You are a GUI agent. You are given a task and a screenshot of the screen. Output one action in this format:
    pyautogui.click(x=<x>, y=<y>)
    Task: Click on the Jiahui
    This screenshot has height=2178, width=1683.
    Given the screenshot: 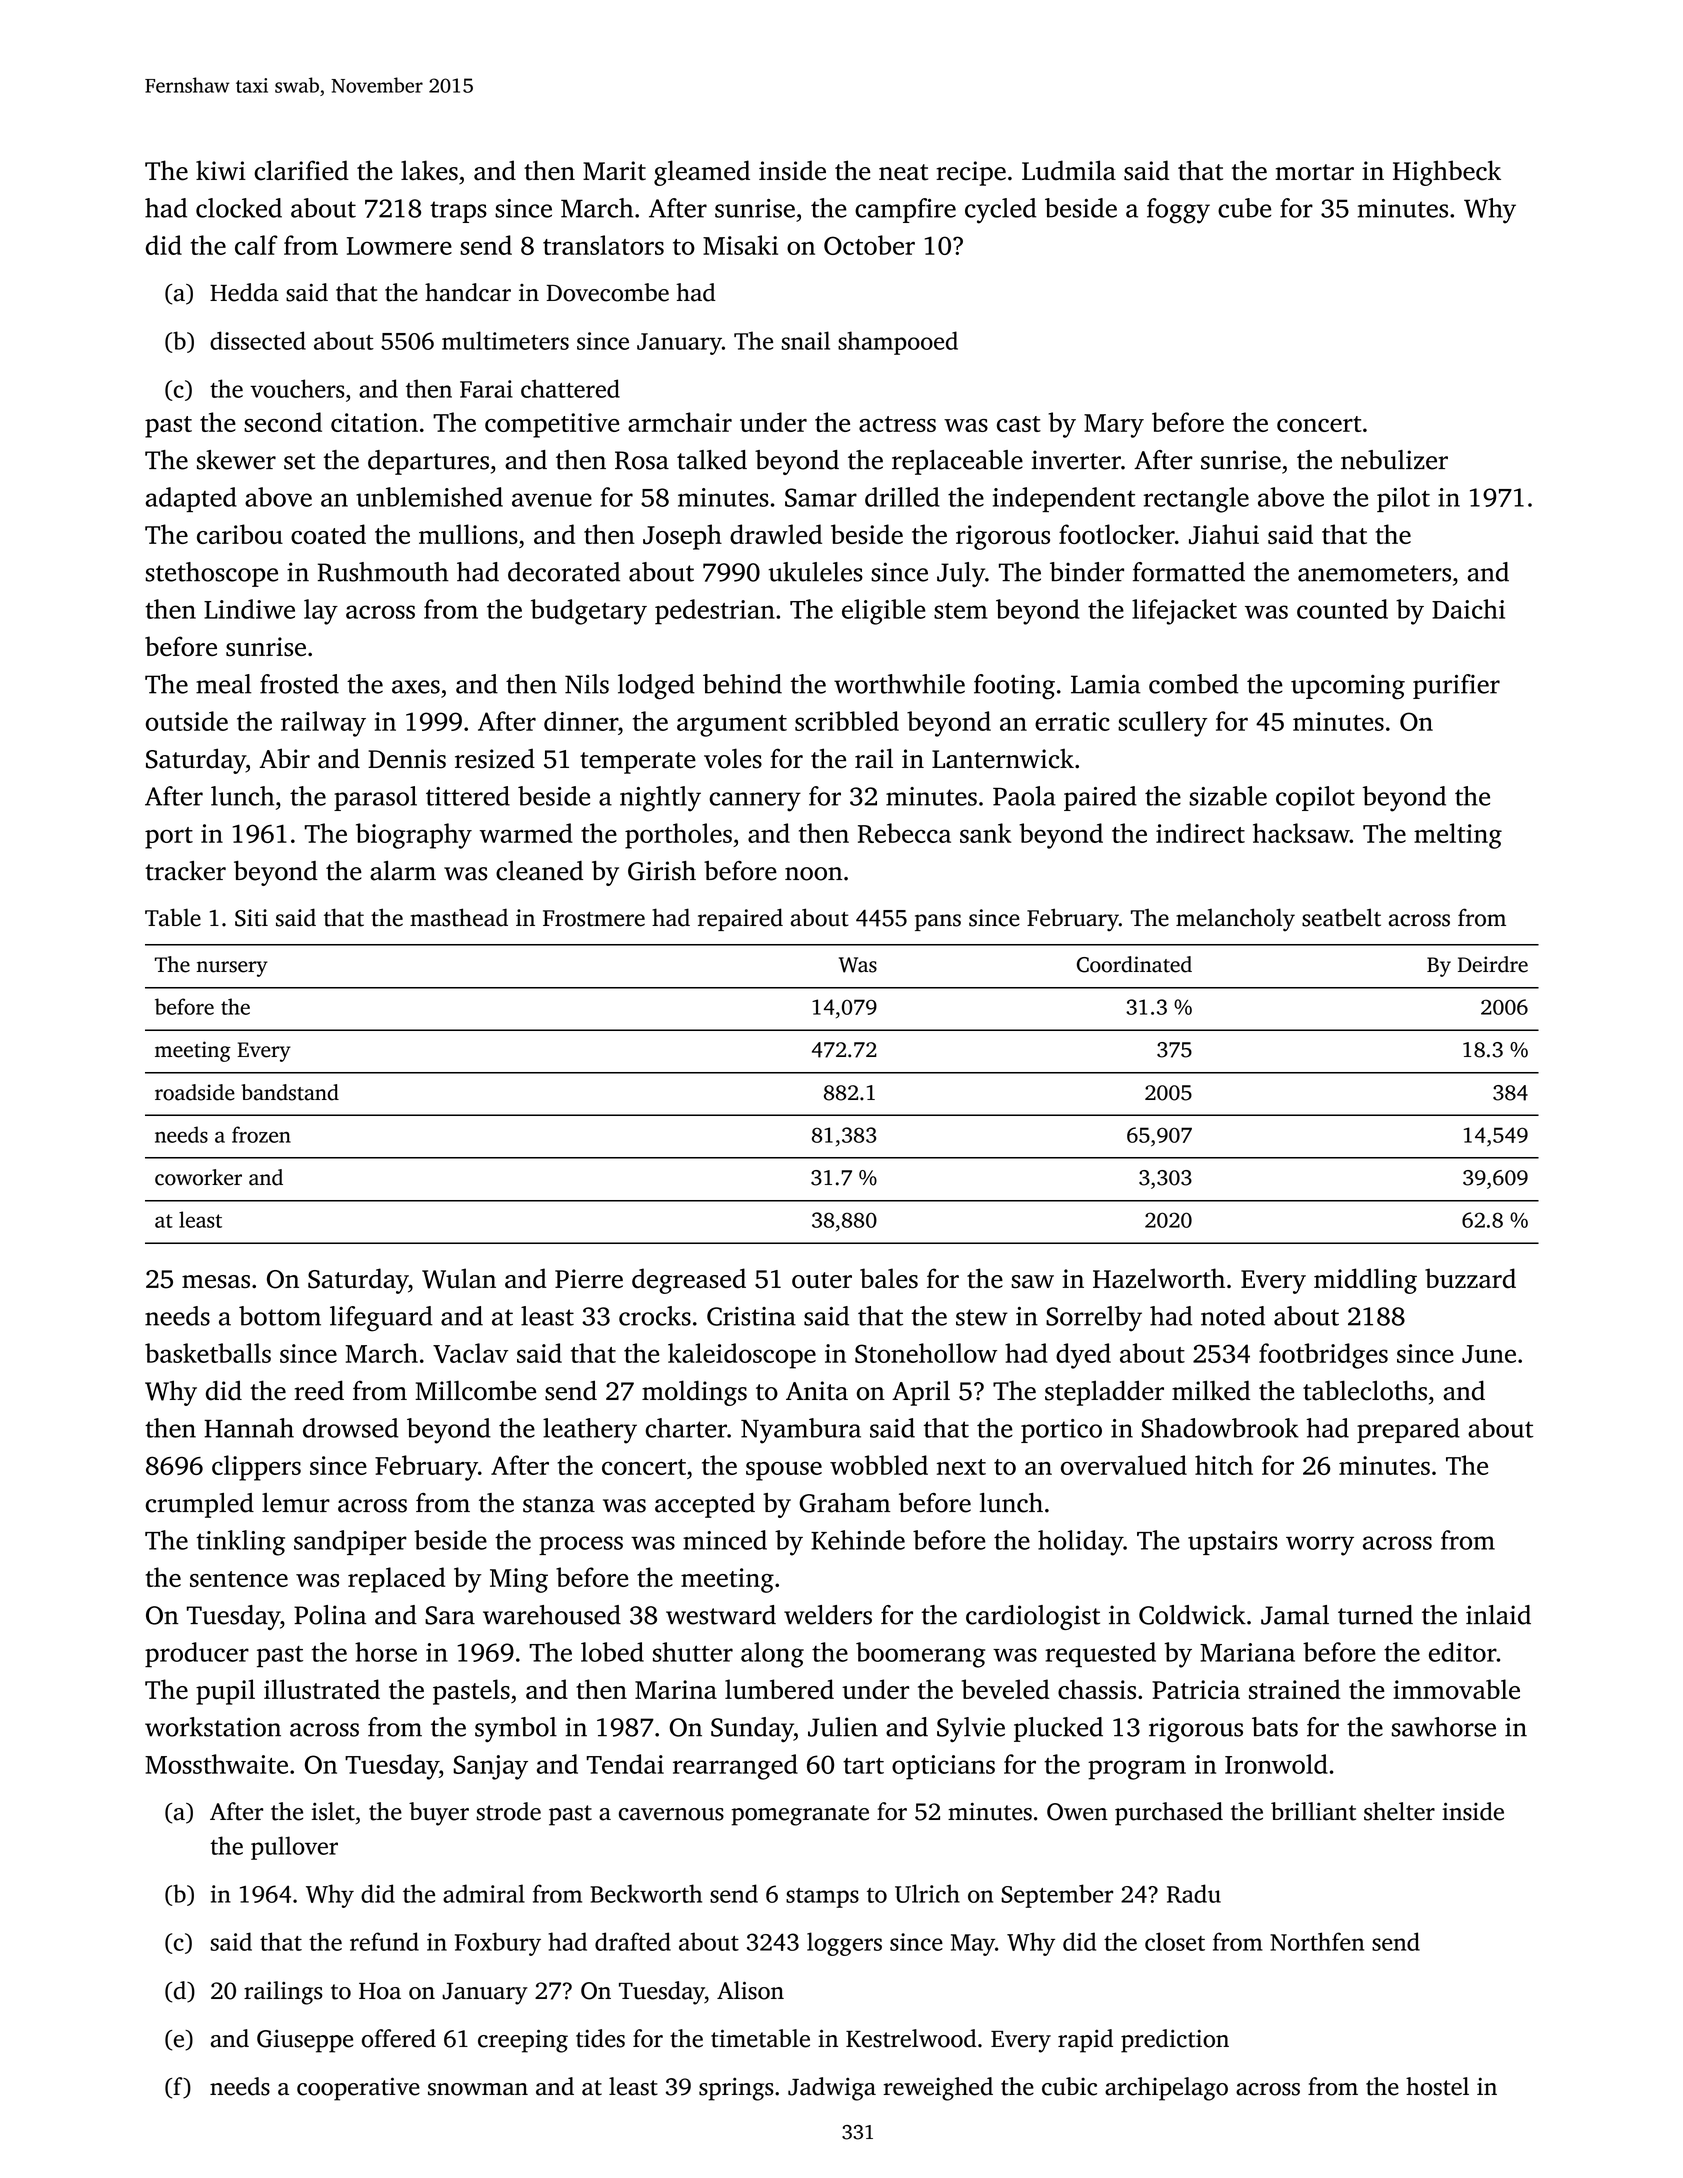 What is the action you would take?
    pyautogui.click(x=1224, y=534)
